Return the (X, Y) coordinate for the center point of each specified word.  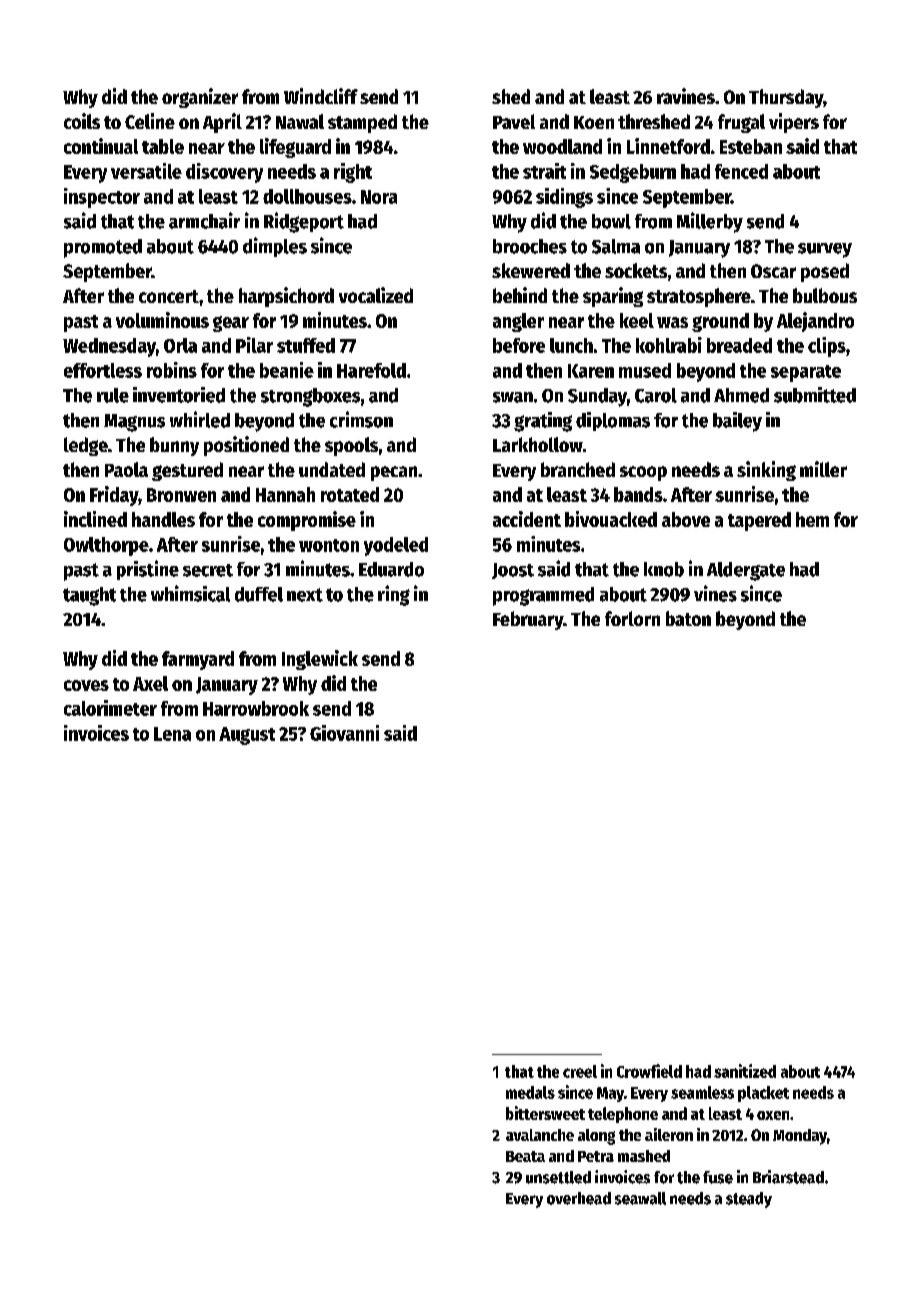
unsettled (558, 1177)
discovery (224, 173)
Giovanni (344, 733)
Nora (379, 197)
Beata (525, 1156)
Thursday (786, 98)
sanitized (745, 1071)
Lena (172, 734)
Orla (180, 345)
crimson (361, 419)
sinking (766, 471)
